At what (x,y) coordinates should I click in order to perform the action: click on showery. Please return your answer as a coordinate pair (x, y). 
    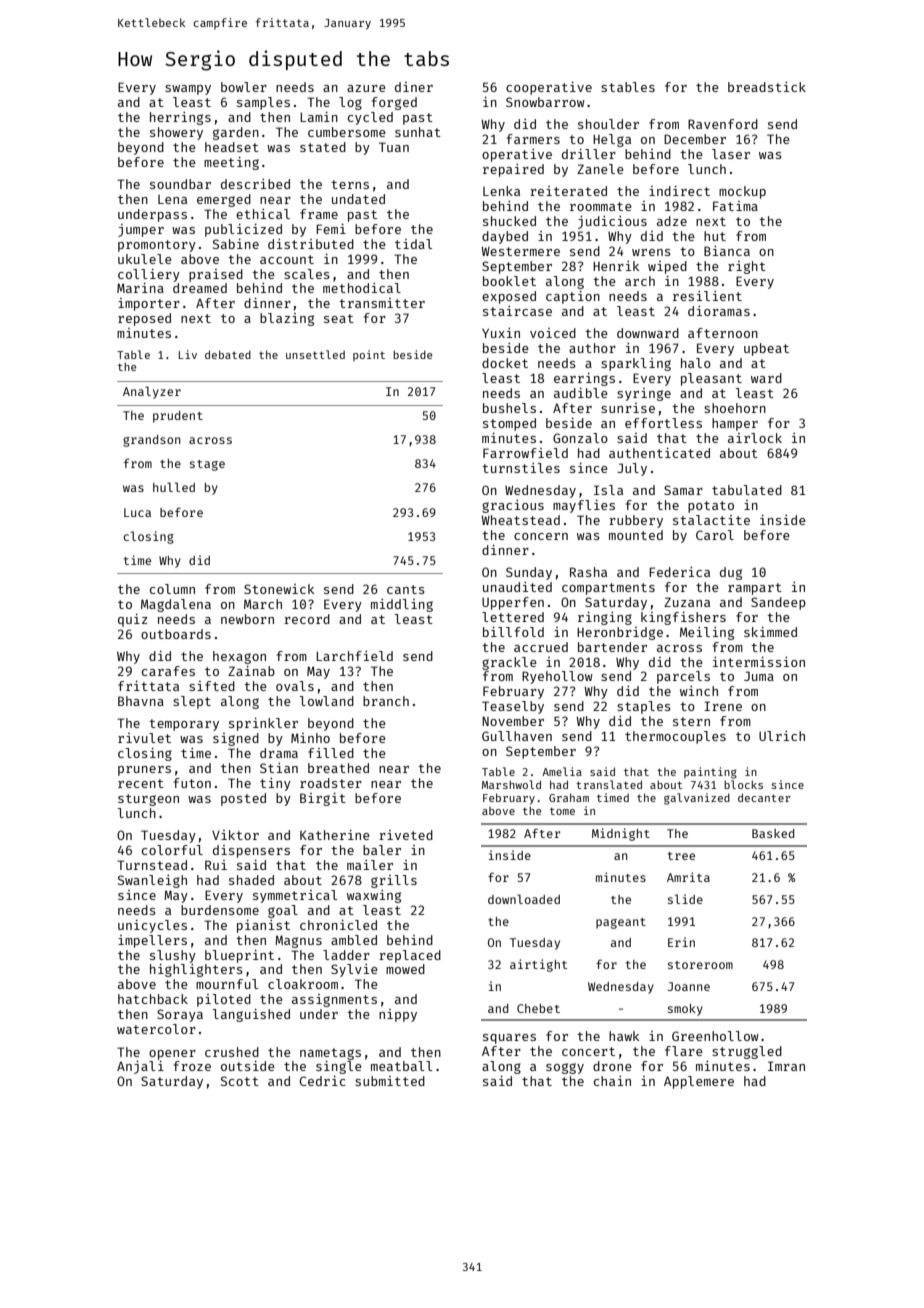
    Looking at the image, I should click on (176, 133).
